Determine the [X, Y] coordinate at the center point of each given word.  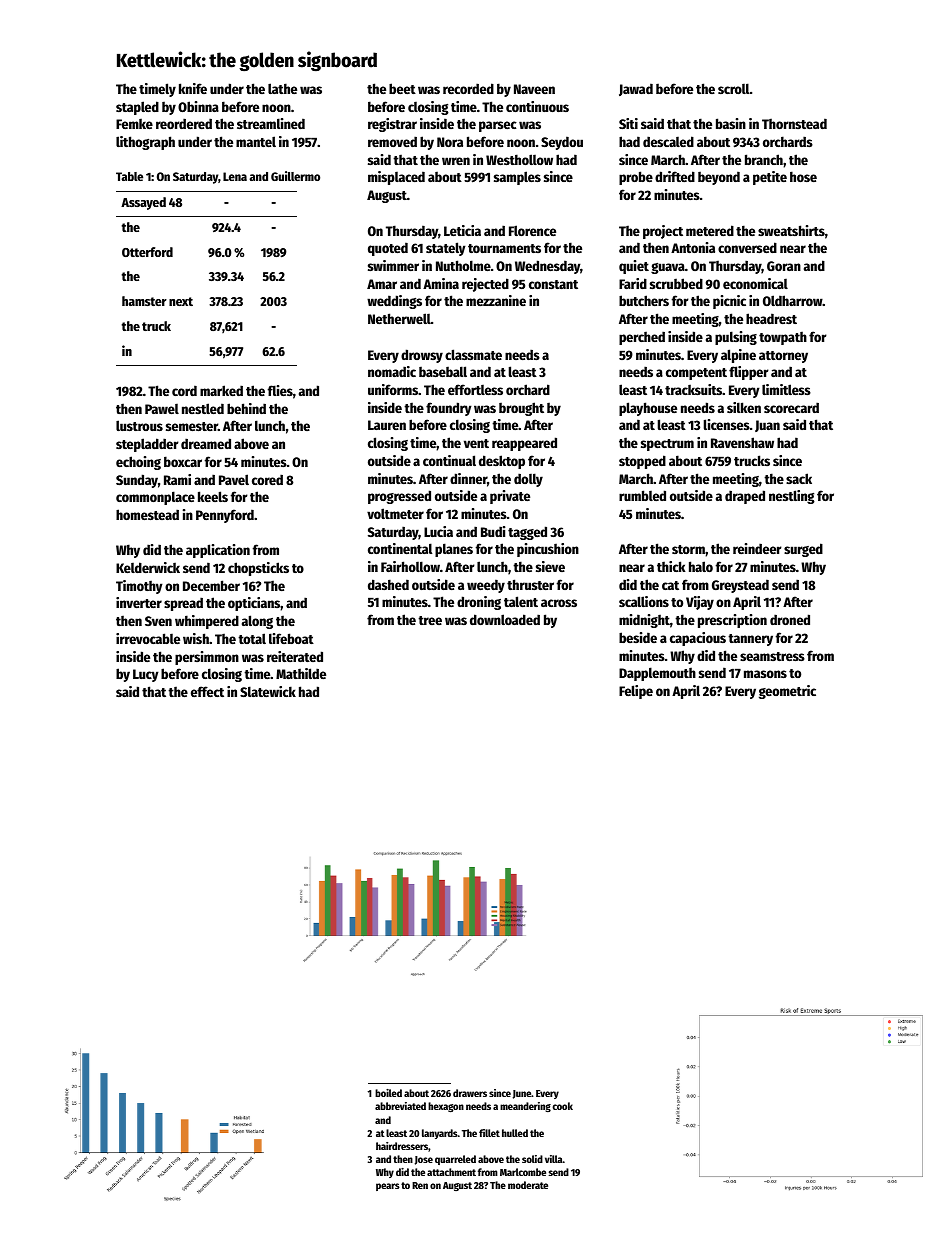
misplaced [396, 178]
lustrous [139, 425]
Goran [784, 266]
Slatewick [268, 691]
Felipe [636, 692]
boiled [388, 1093]
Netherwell [399, 318]
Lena [235, 176]
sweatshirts [791, 230]
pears [388, 1187]
